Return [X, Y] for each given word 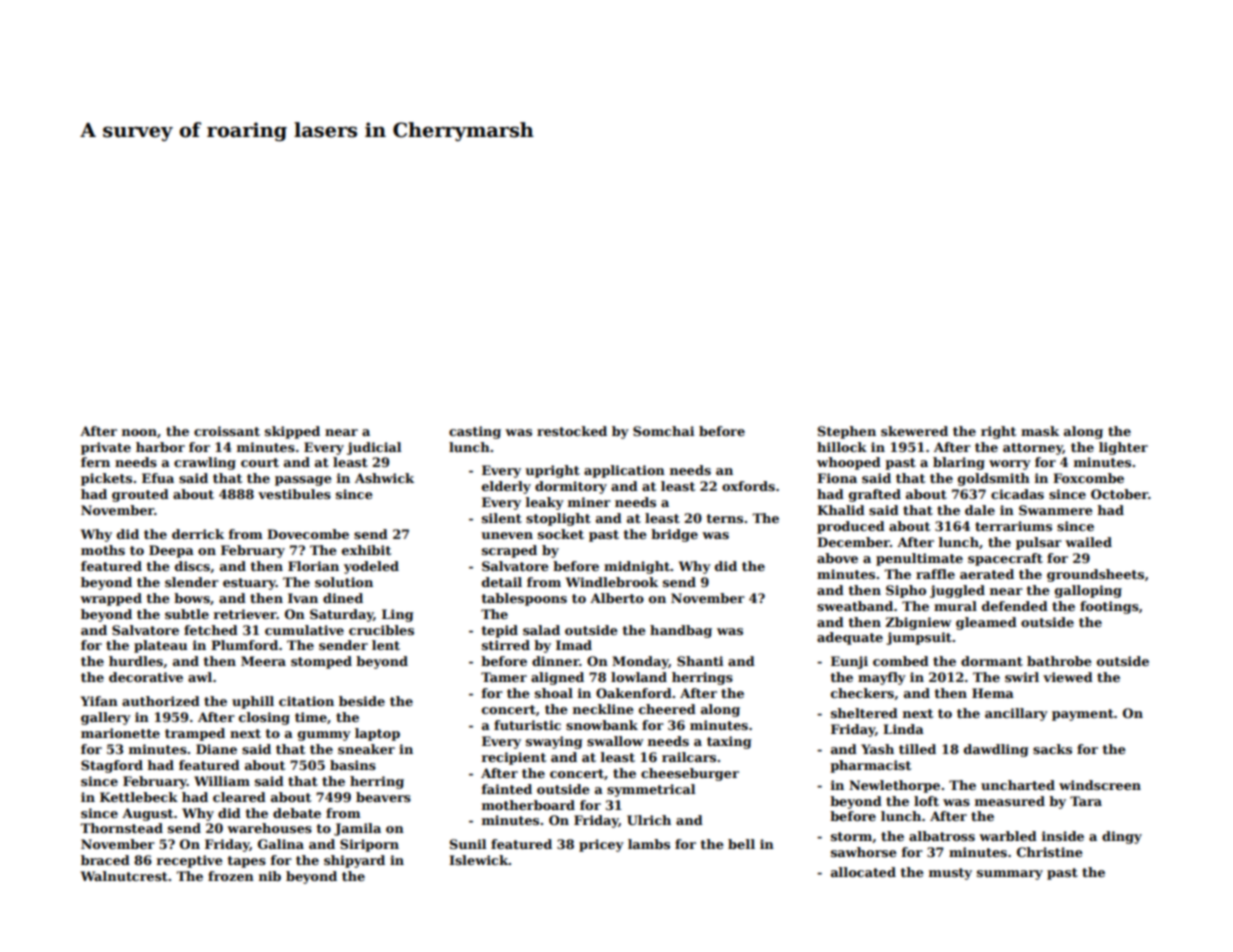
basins [353, 765]
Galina [281, 844]
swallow [615, 741]
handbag [681, 631]
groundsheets [1095, 575]
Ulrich [649, 820]
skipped [292, 432]
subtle [187, 614]
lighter [1123, 448]
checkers [862, 693]
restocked [572, 431]
